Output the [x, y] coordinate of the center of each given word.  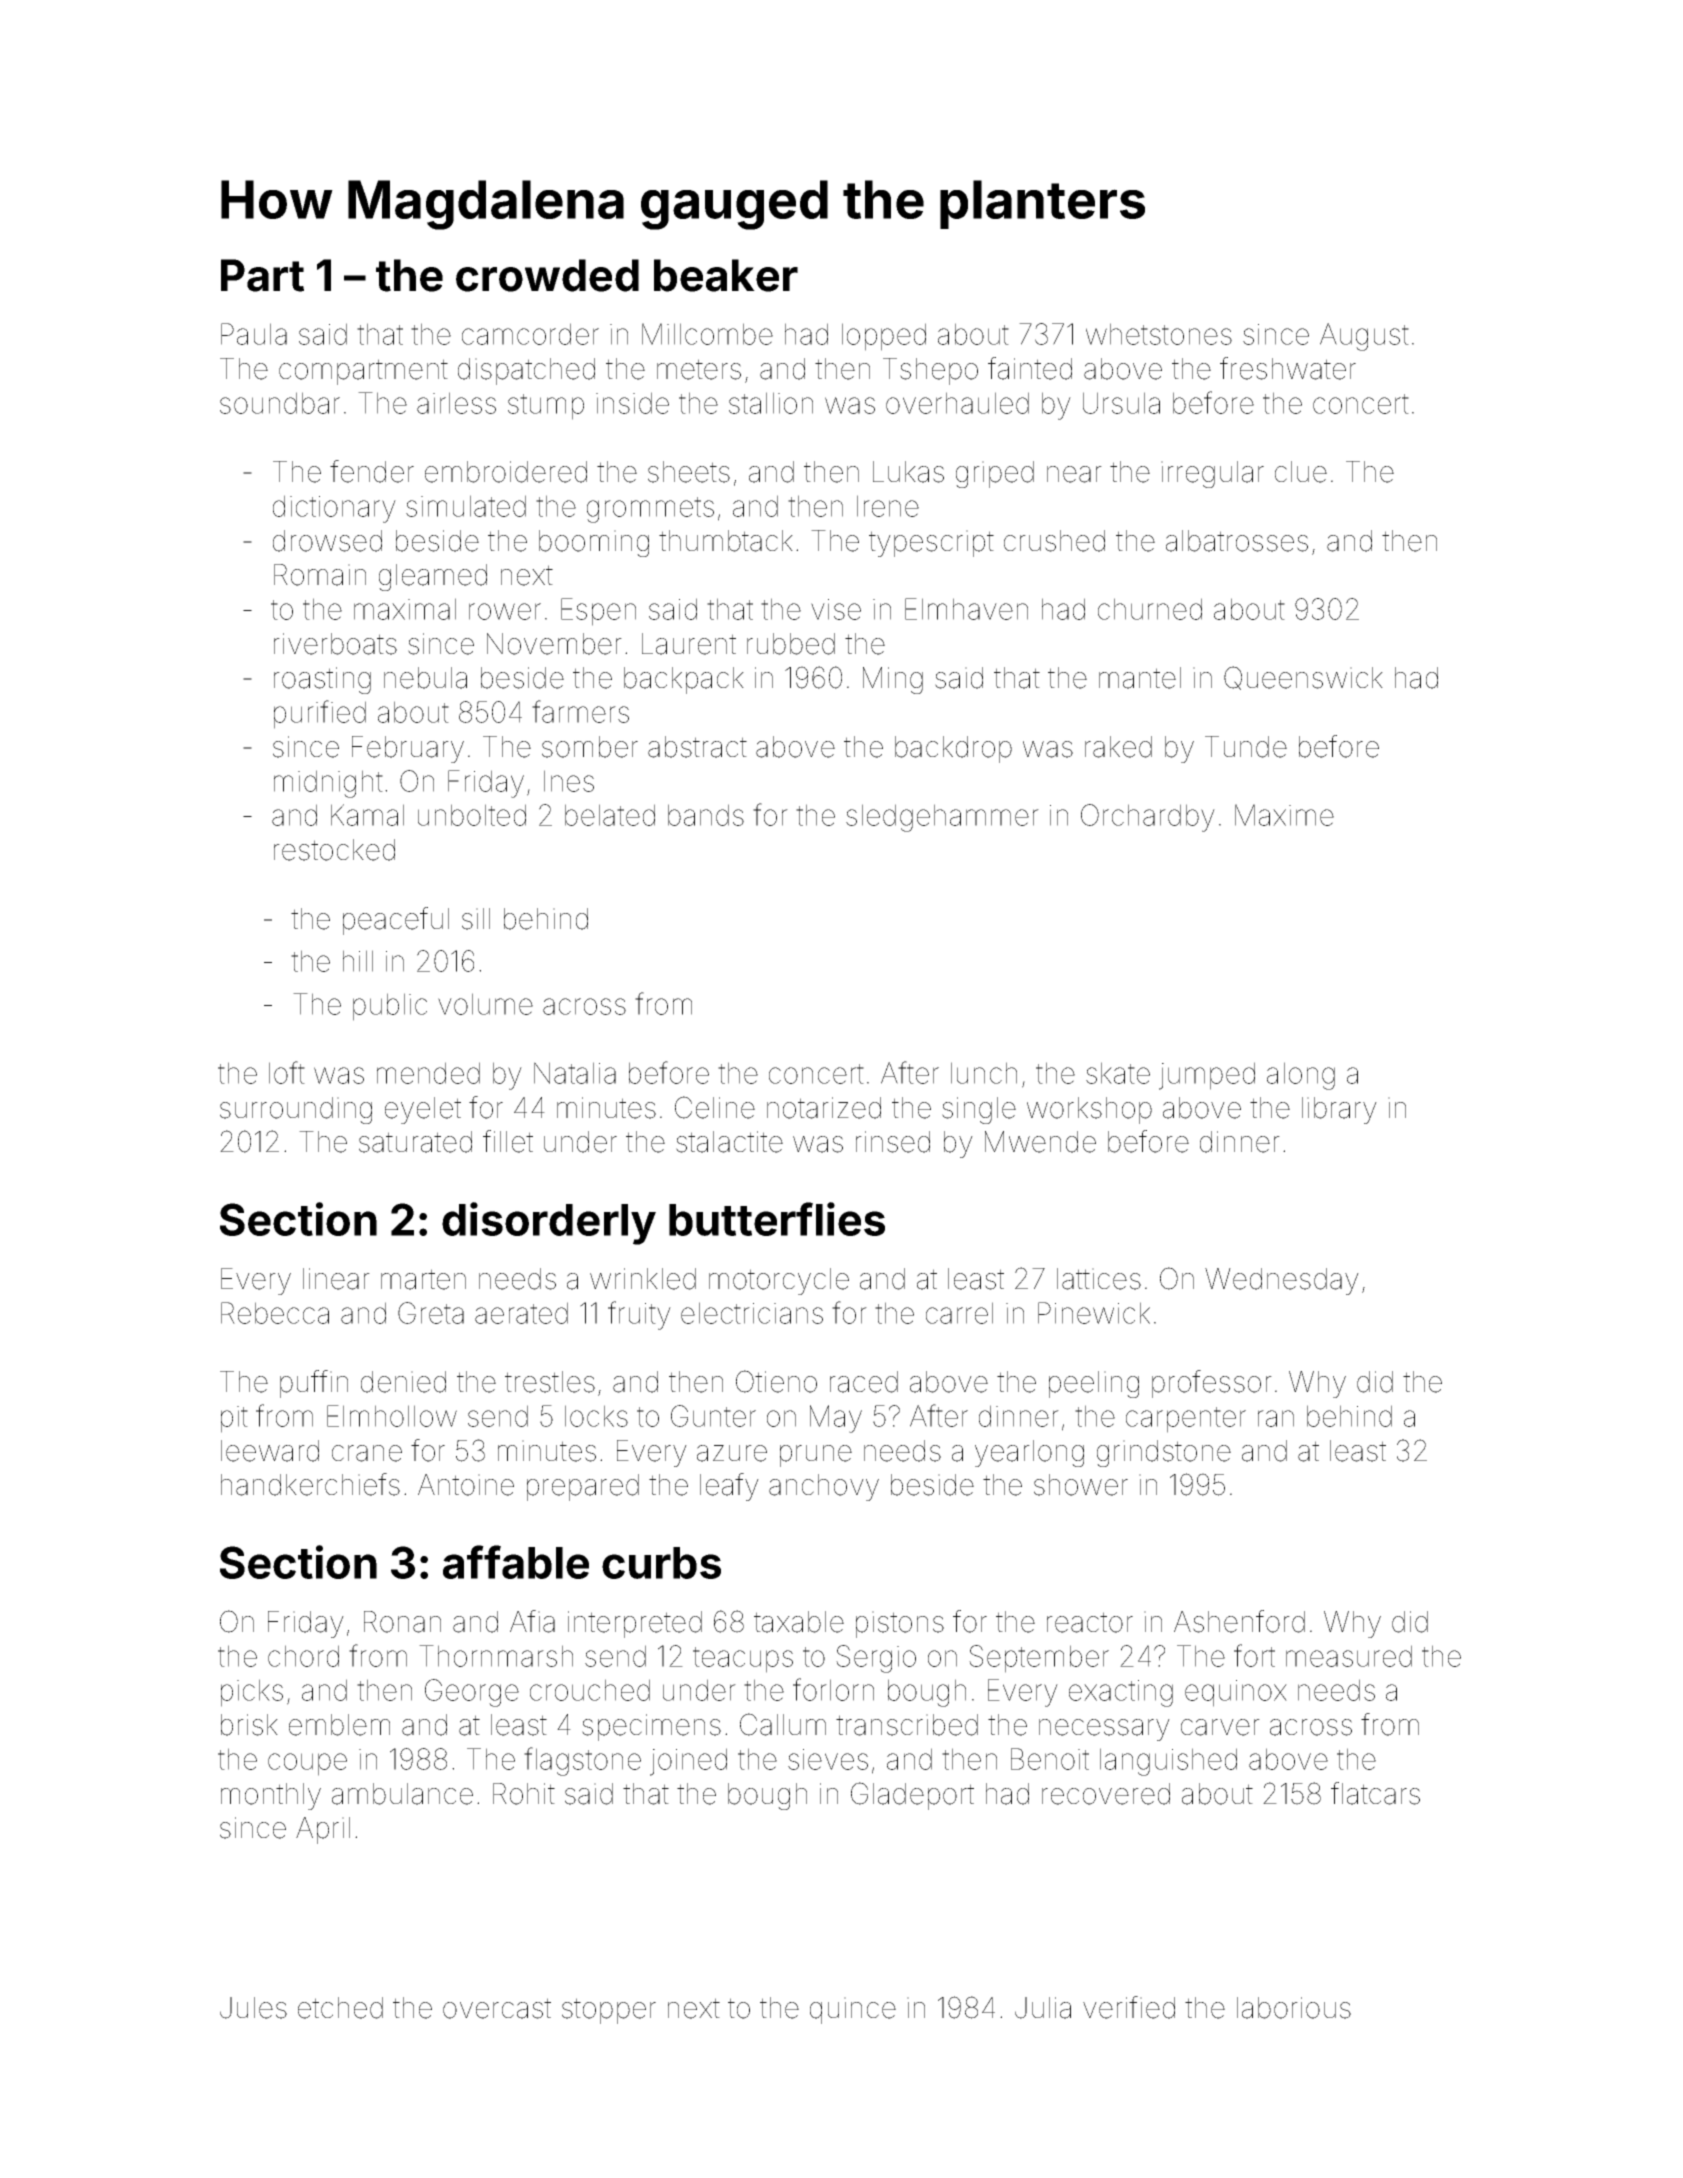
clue [1301, 472]
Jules [253, 2008]
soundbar [280, 403]
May [836, 1419]
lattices [1099, 1279]
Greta [431, 1313]
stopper [609, 2011]
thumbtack [726, 541]
